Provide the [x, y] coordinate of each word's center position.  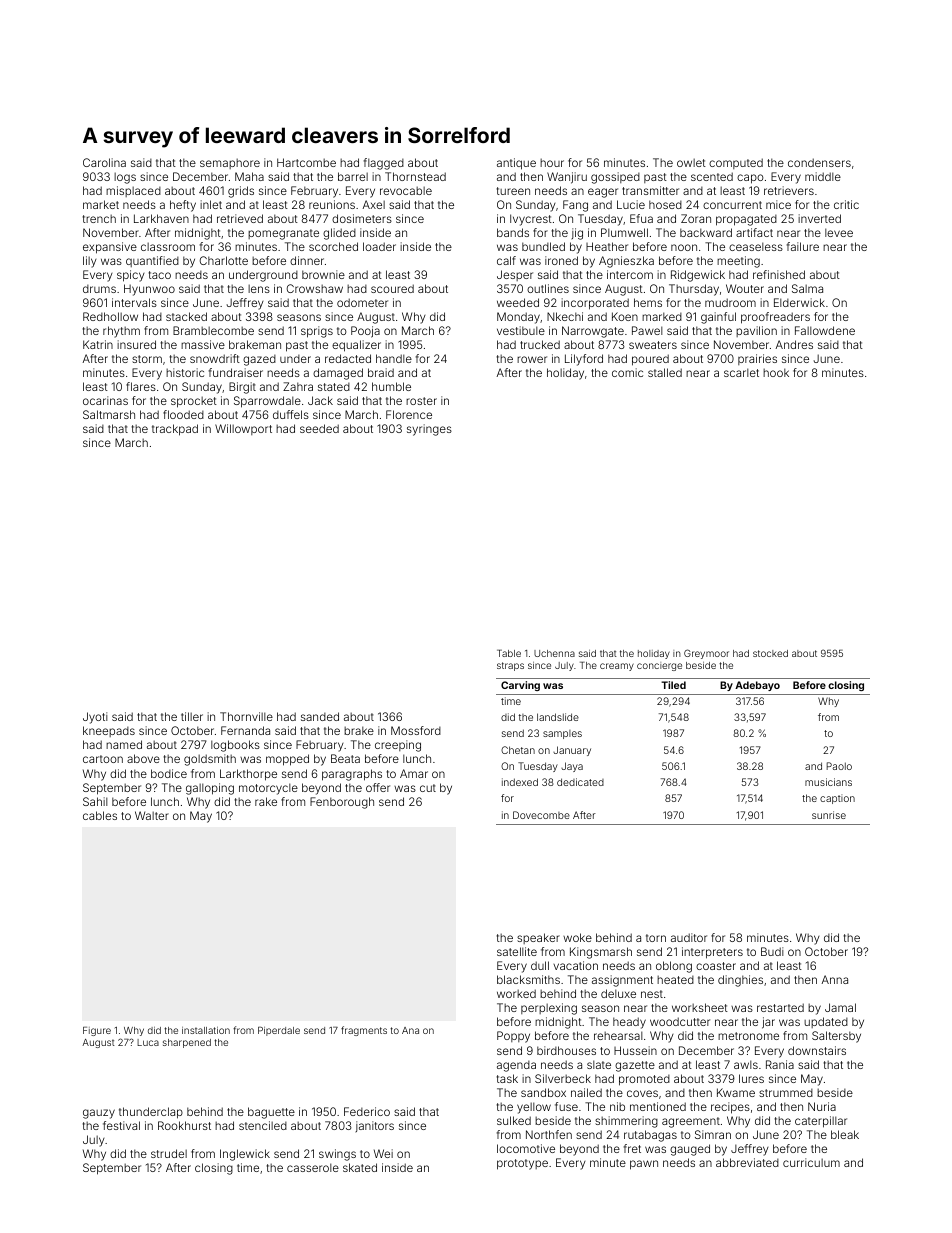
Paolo [839, 766]
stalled [665, 372]
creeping [398, 746]
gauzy [99, 1114]
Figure [97, 1031]
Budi [772, 951]
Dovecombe [541, 815]
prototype [522, 1164]
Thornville [246, 716]
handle [394, 358]
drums [99, 289]
